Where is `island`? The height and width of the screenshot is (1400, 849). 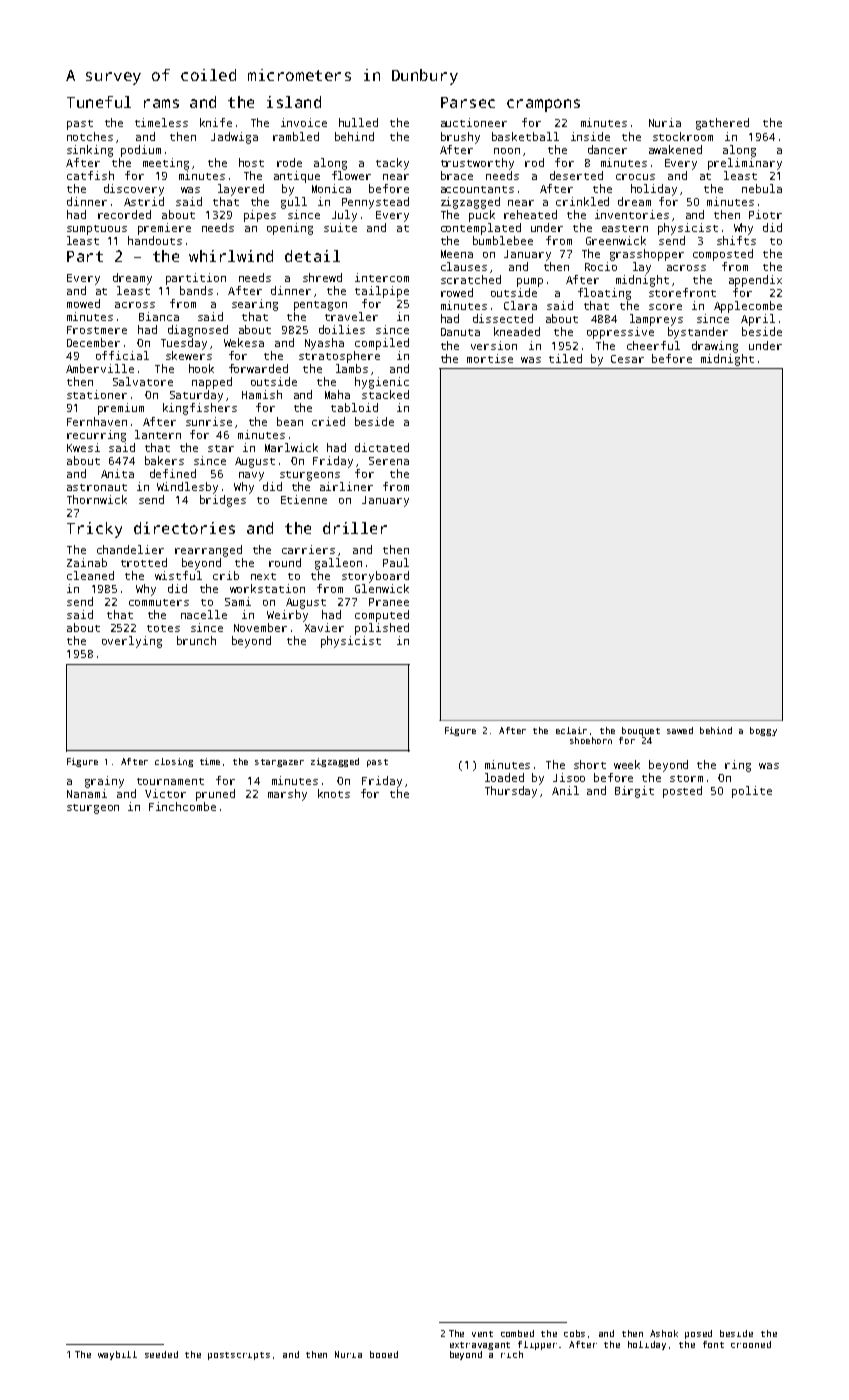 island is located at coordinates (294, 102).
